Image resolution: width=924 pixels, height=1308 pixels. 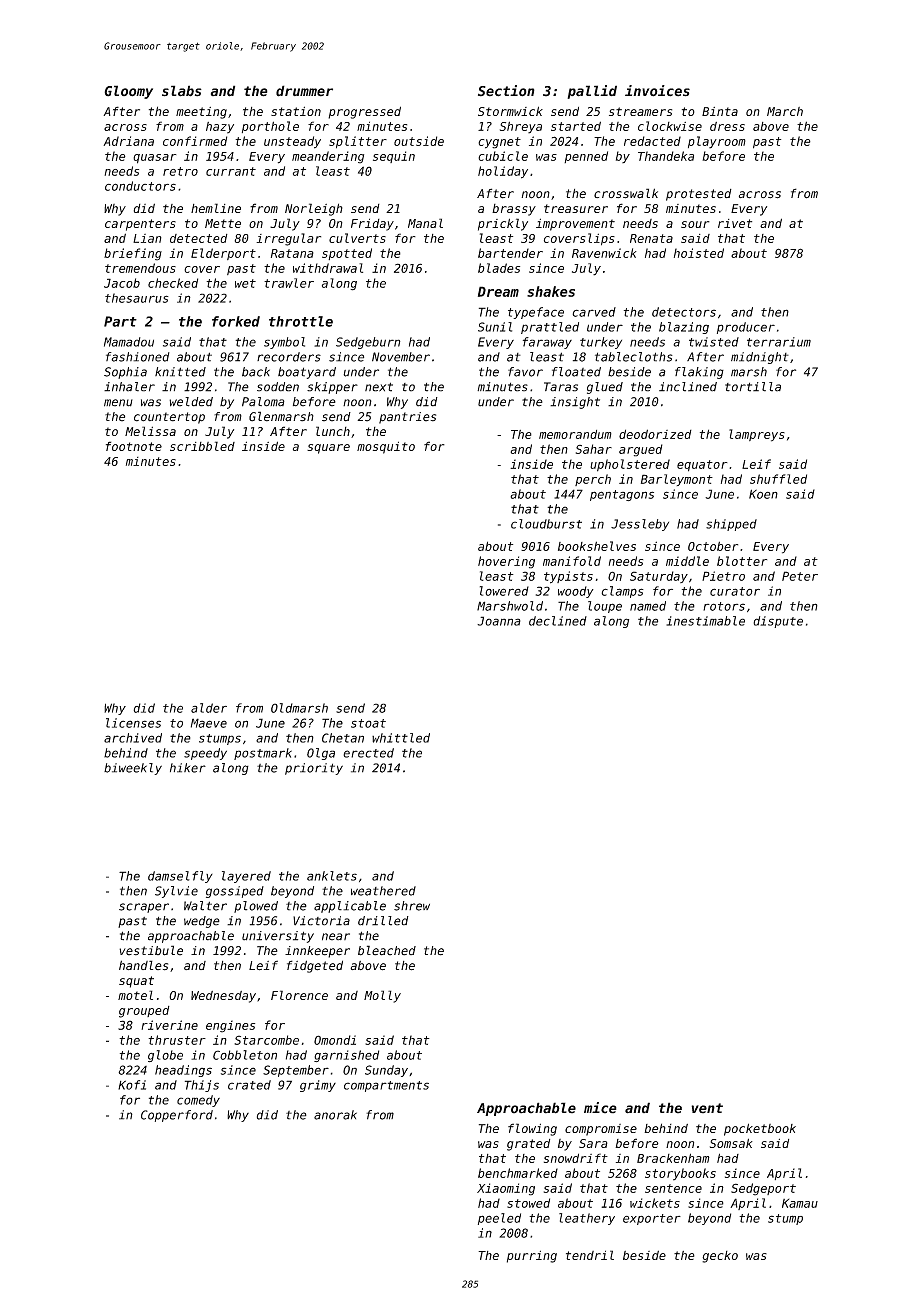 I want to click on Mette, so click(x=223, y=223).
